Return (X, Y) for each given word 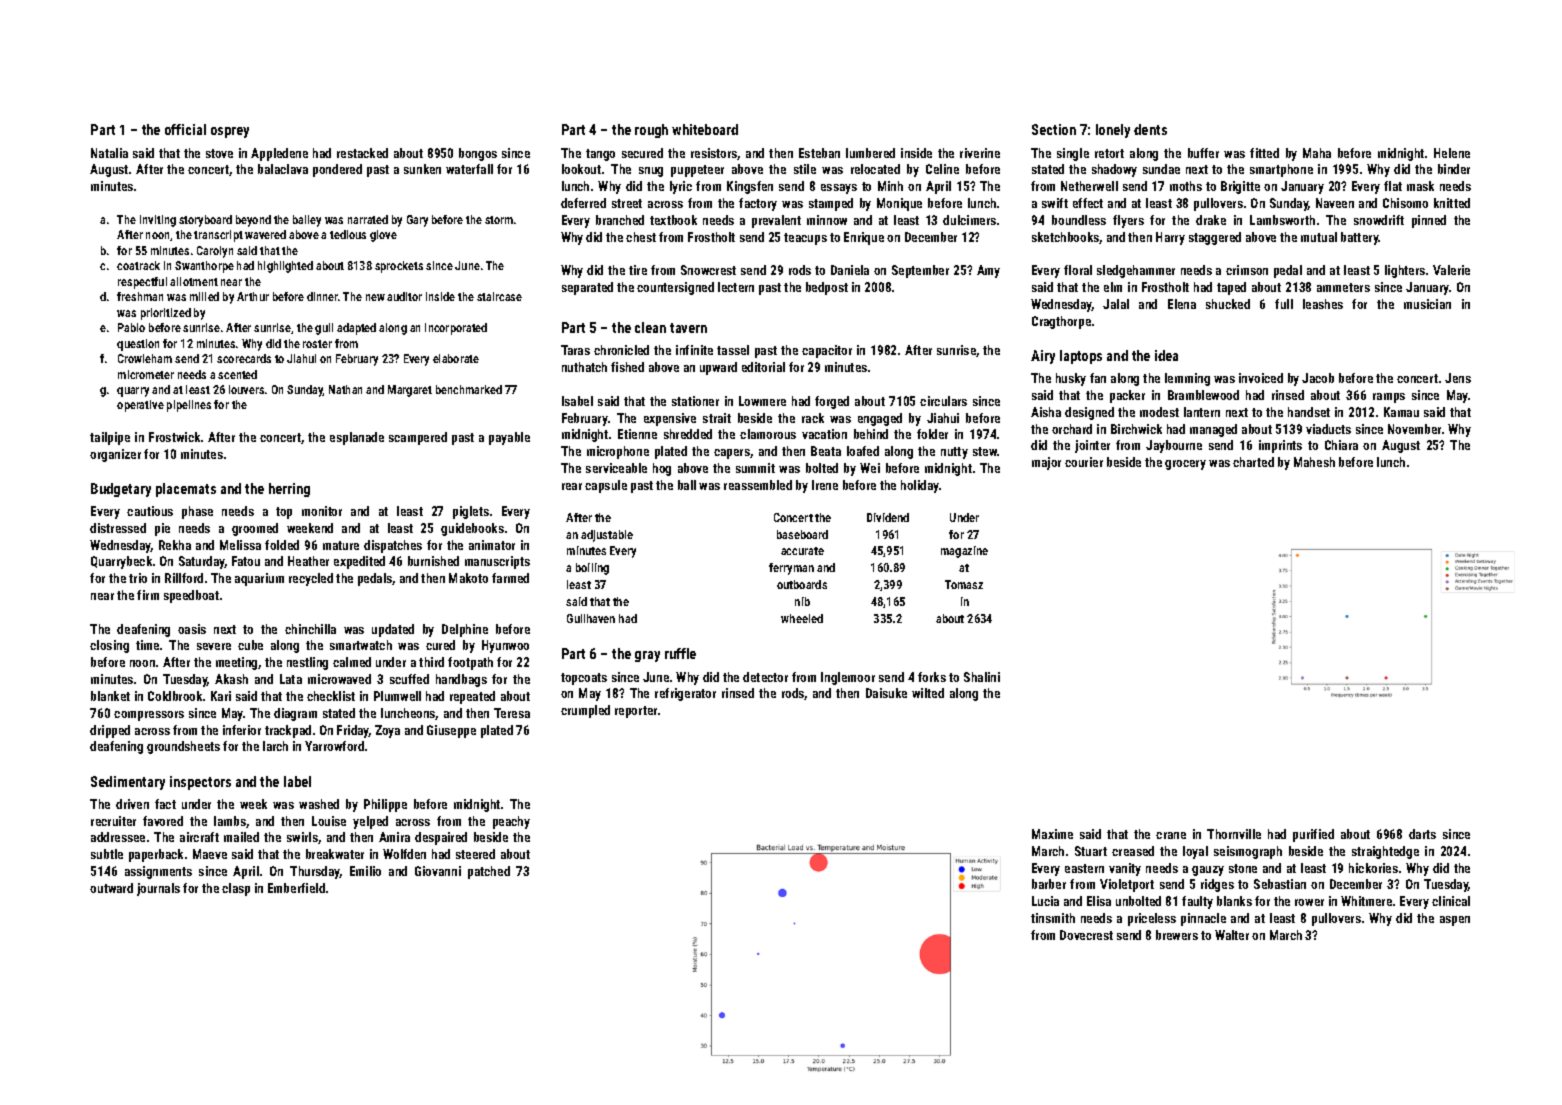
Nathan (345, 389)
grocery (1185, 465)
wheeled (802, 618)
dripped (110, 731)
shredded (688, 434)
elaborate (456, 358)
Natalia (109, 153)
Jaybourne (1174, 446)
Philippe (385, 805)
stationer (695, 401)
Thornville (1234, 834)
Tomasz (964, 584)
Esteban (819, 153)
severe (214, 646)
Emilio (365, 871)
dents (1150, 129)
